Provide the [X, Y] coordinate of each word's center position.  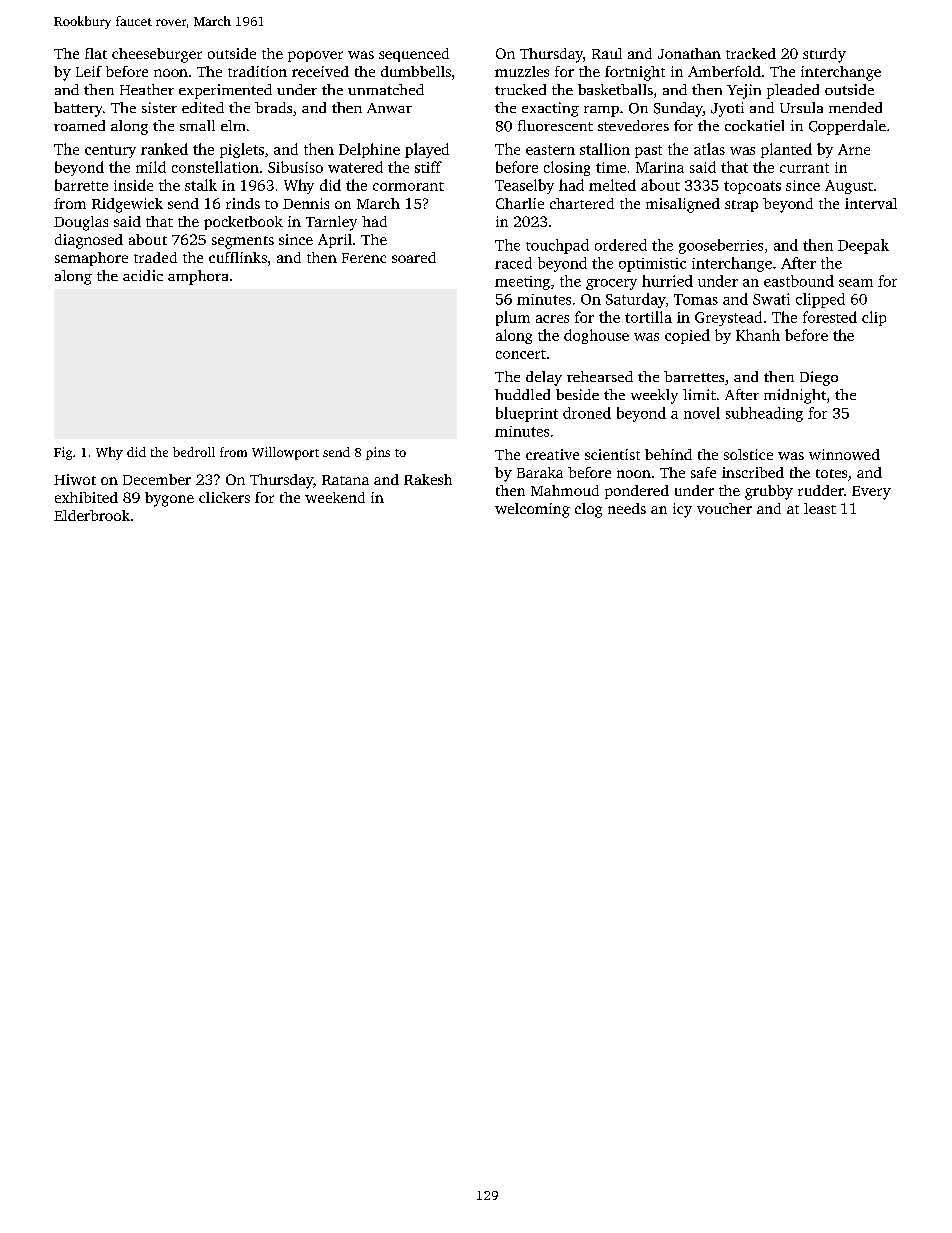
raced [513, 263]
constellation [215, 167]
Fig [63, 453]
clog [588, 510]
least [820, 508]
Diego [819, 378]
